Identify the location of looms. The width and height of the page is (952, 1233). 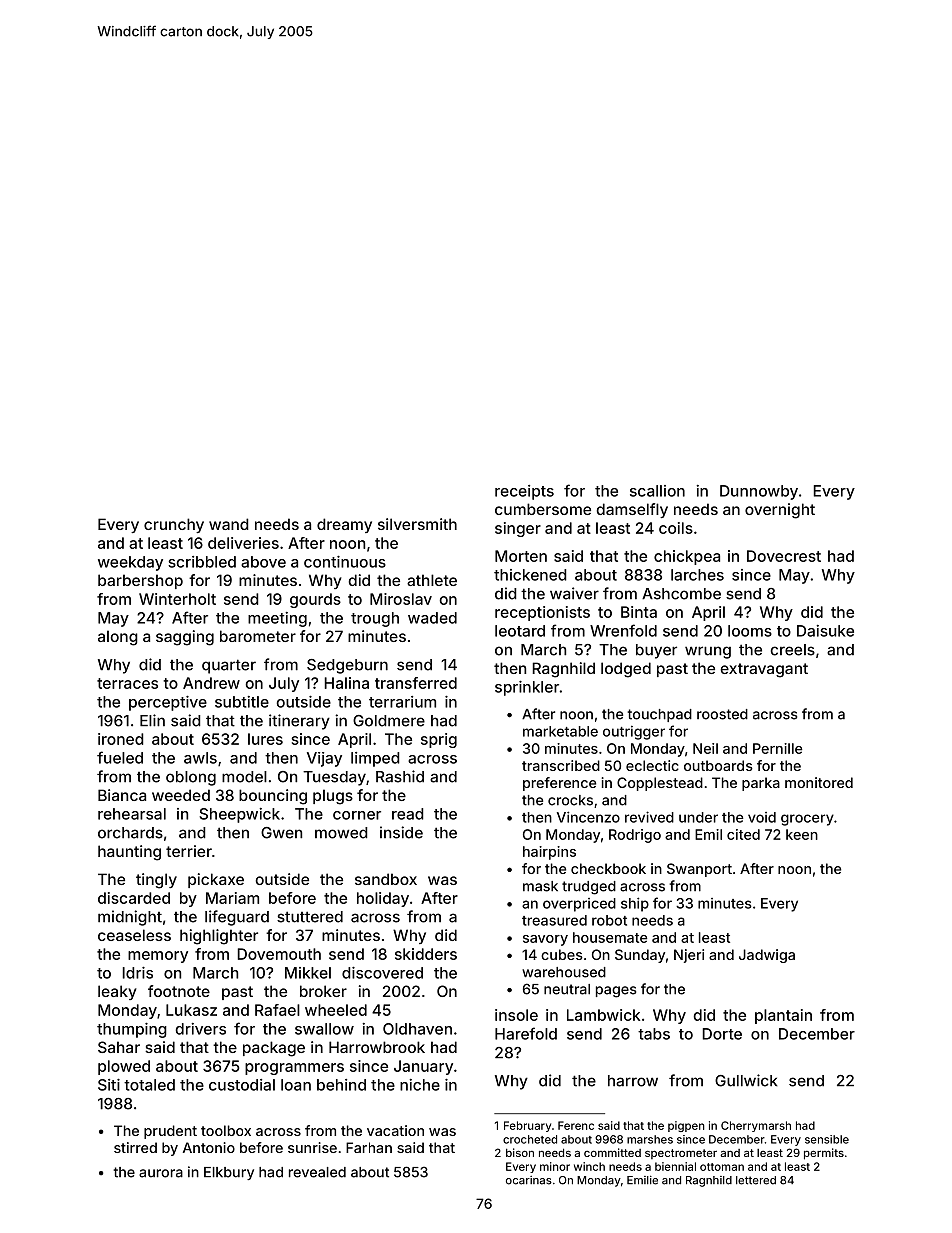
(750, 631).
